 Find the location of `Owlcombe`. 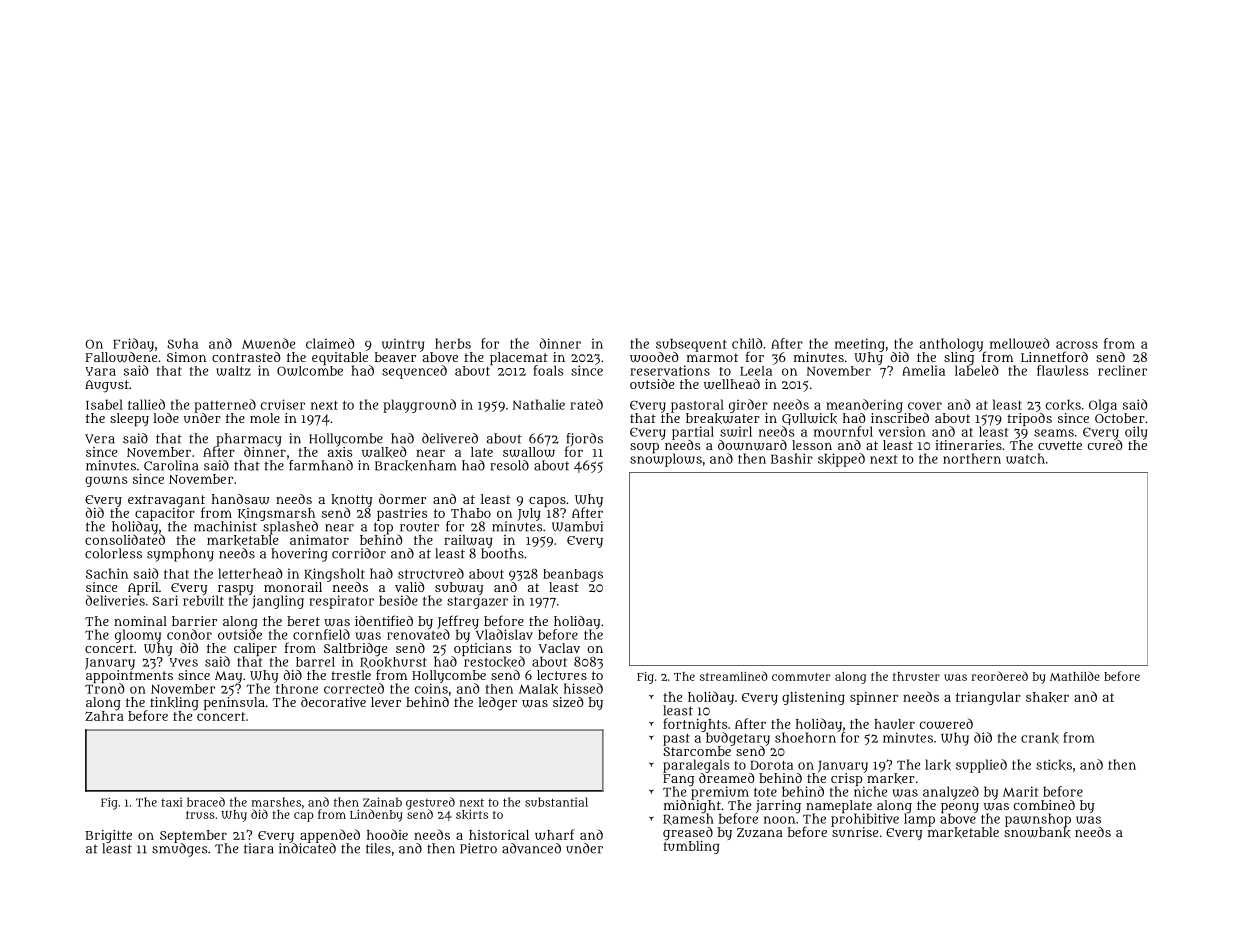

Owlcombe is located at coordinates (310, 371).
